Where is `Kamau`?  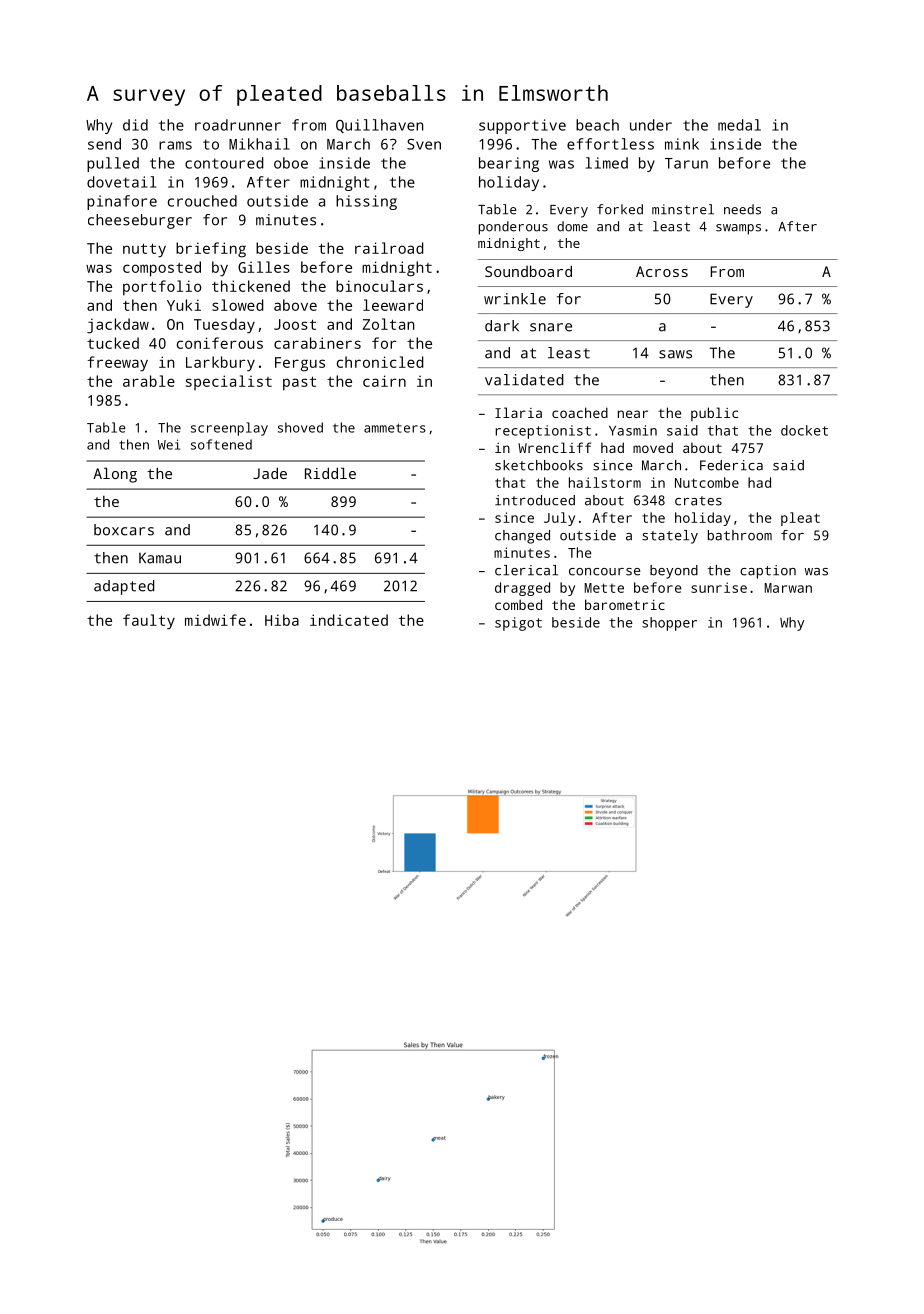
Kamau is located at coordinates (160, 558).
